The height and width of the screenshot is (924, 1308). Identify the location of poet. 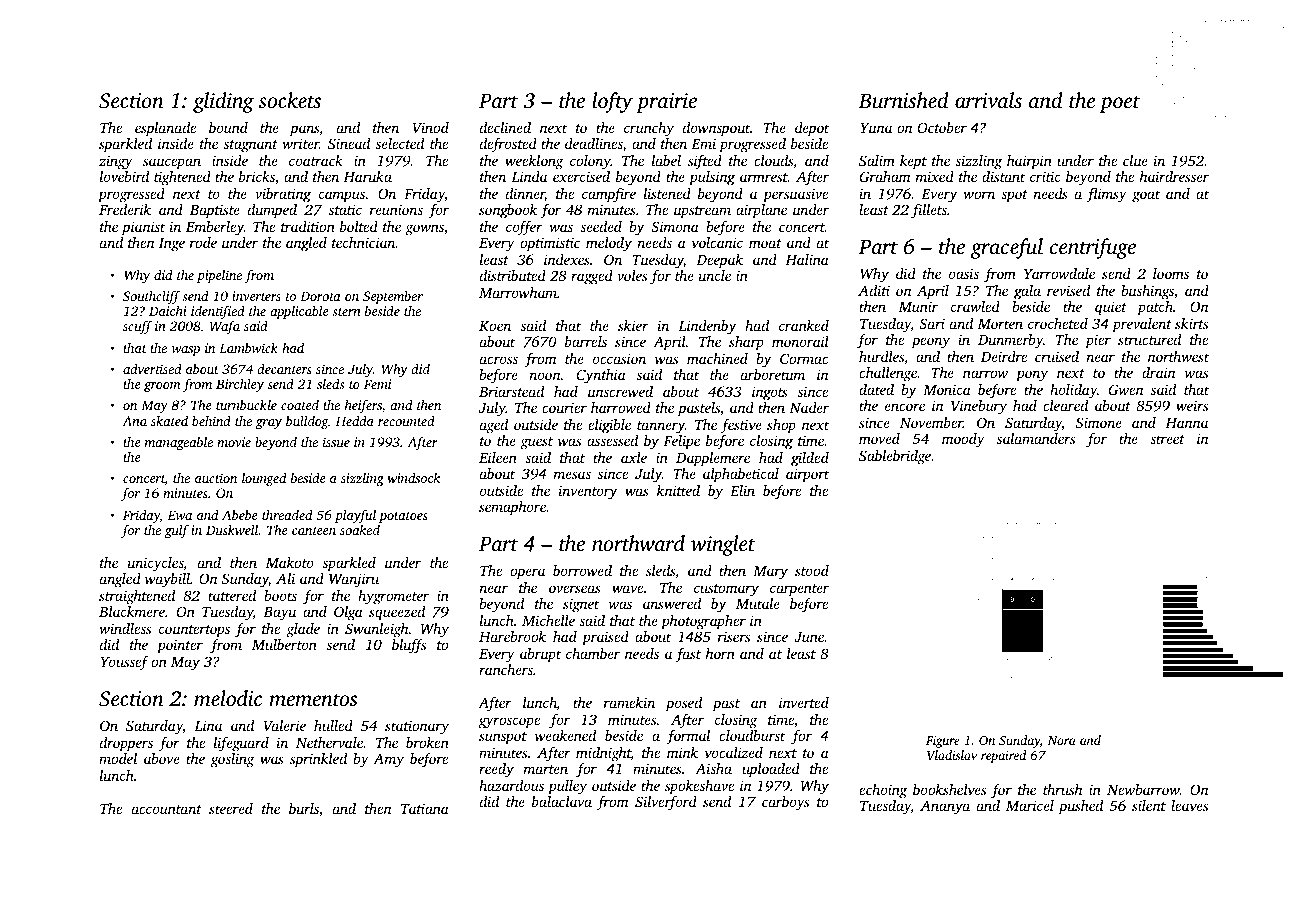
(1120, 104).
